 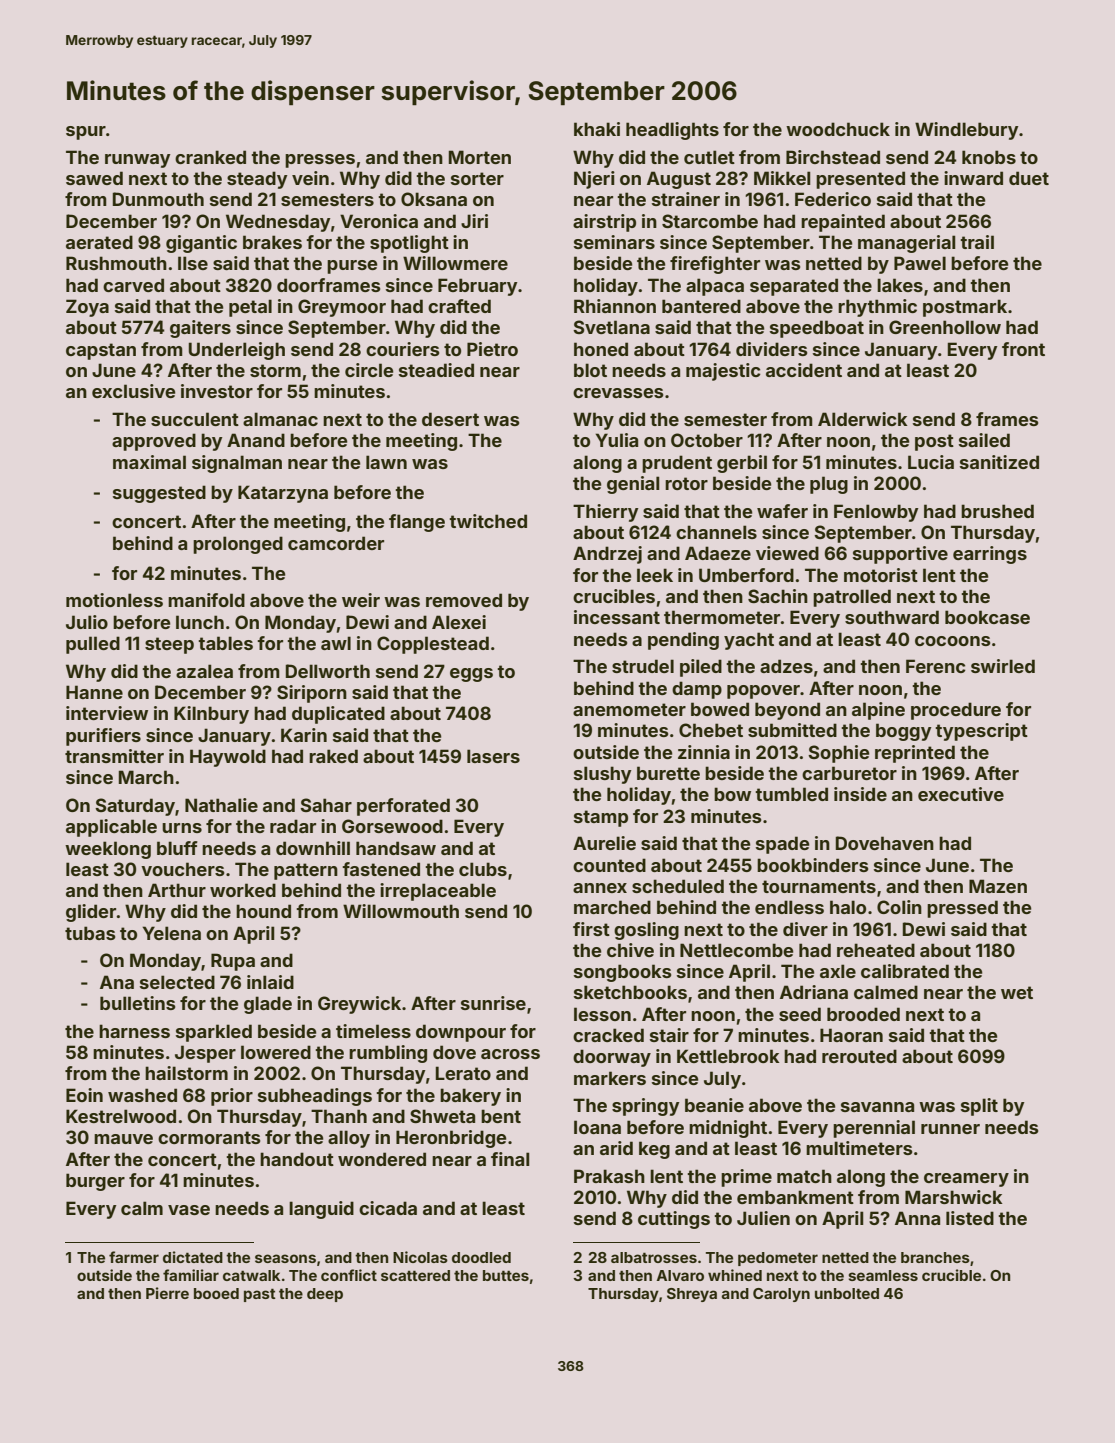 What do you see at coordinates (672, 131) in the page?
I see `headlights` at bounding box center [672, 131].
